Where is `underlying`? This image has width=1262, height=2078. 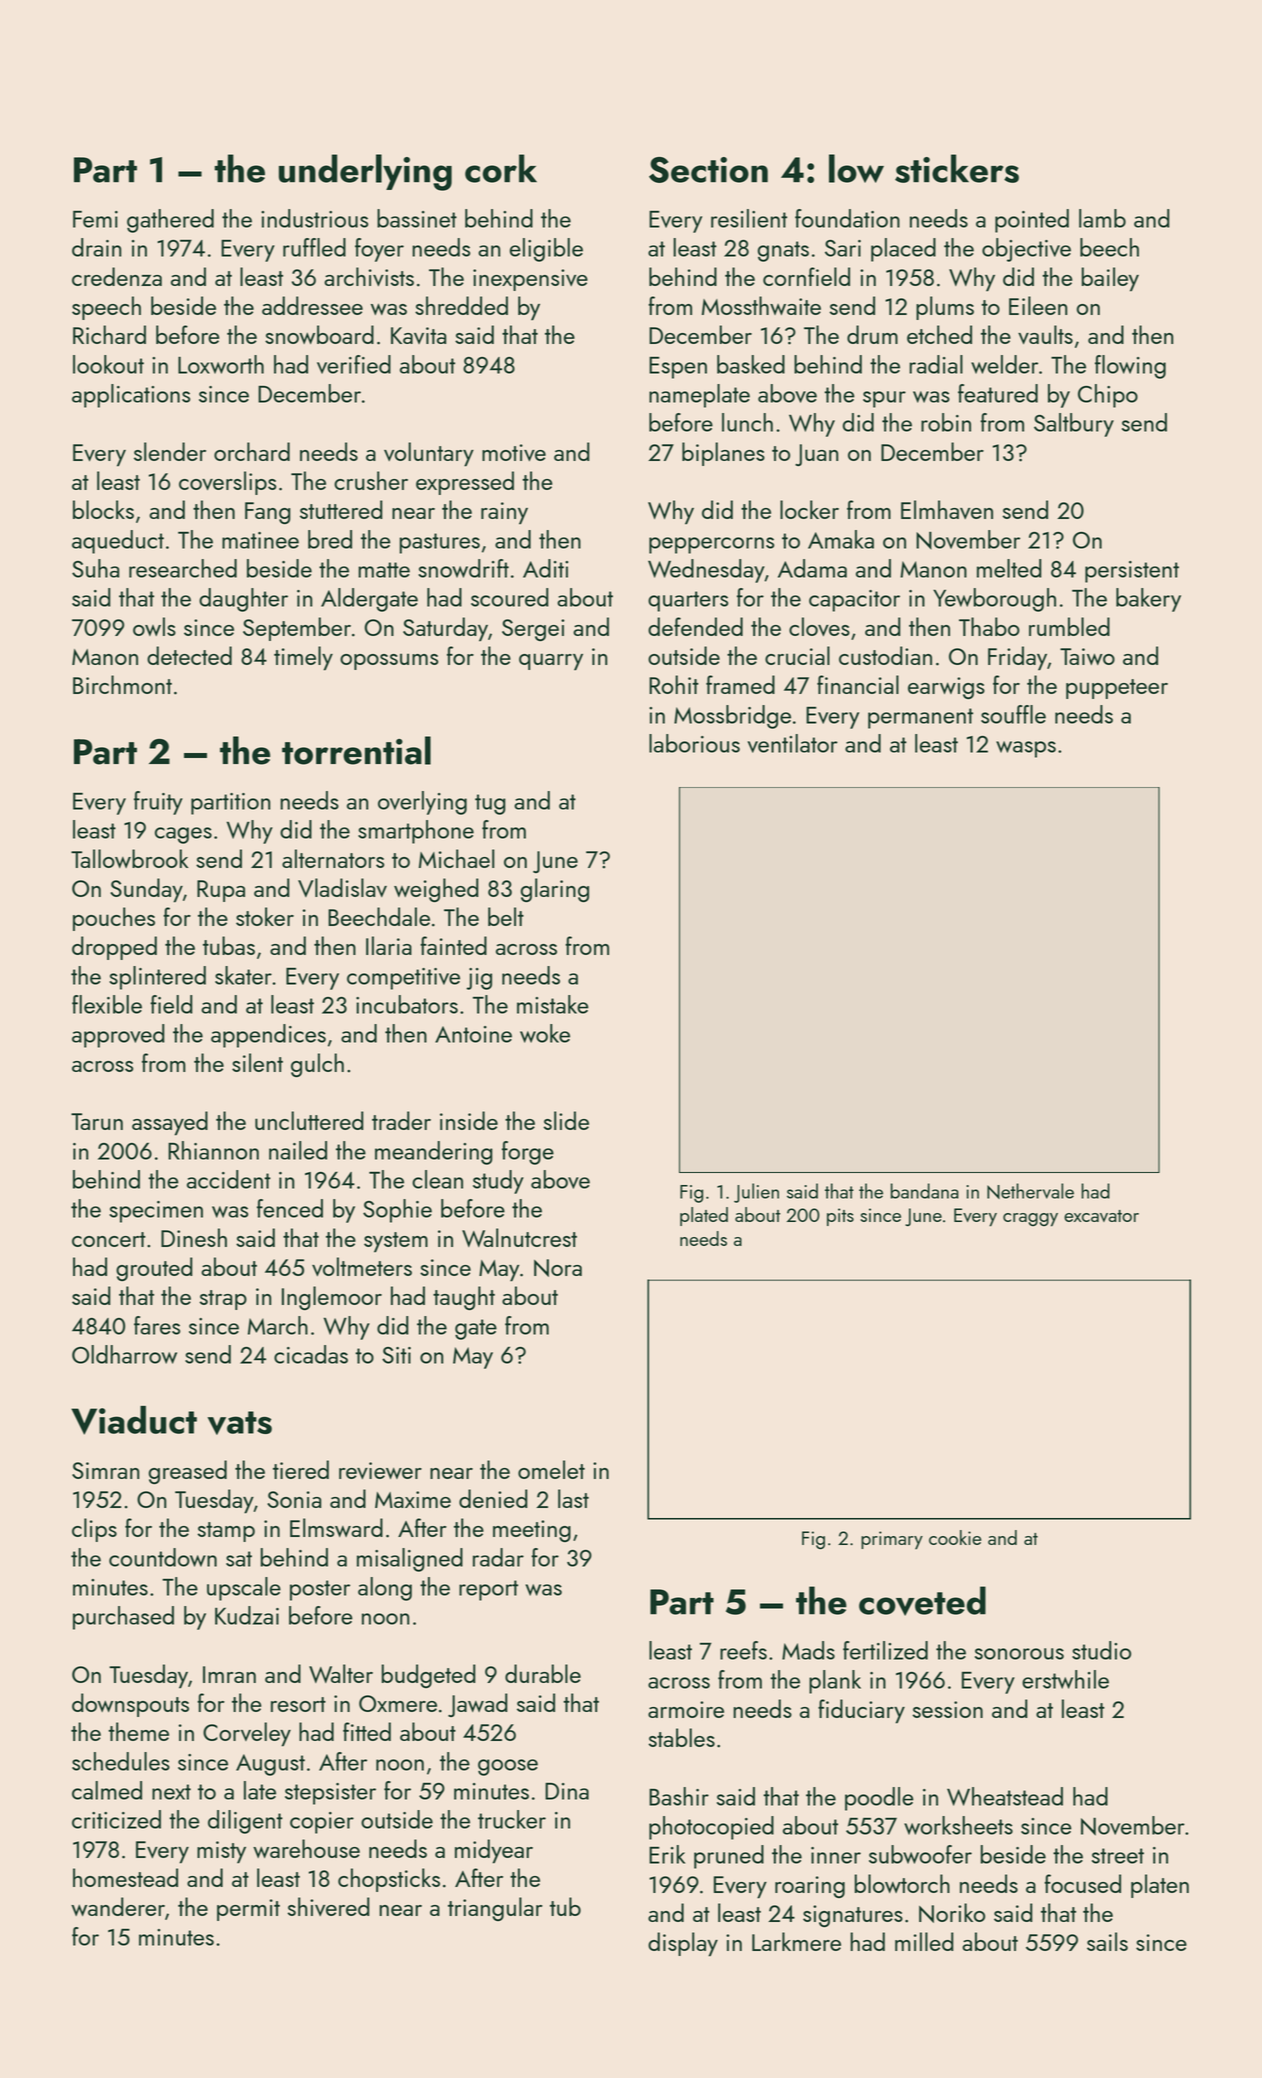
underlying is located at coordinates (365, 172).
